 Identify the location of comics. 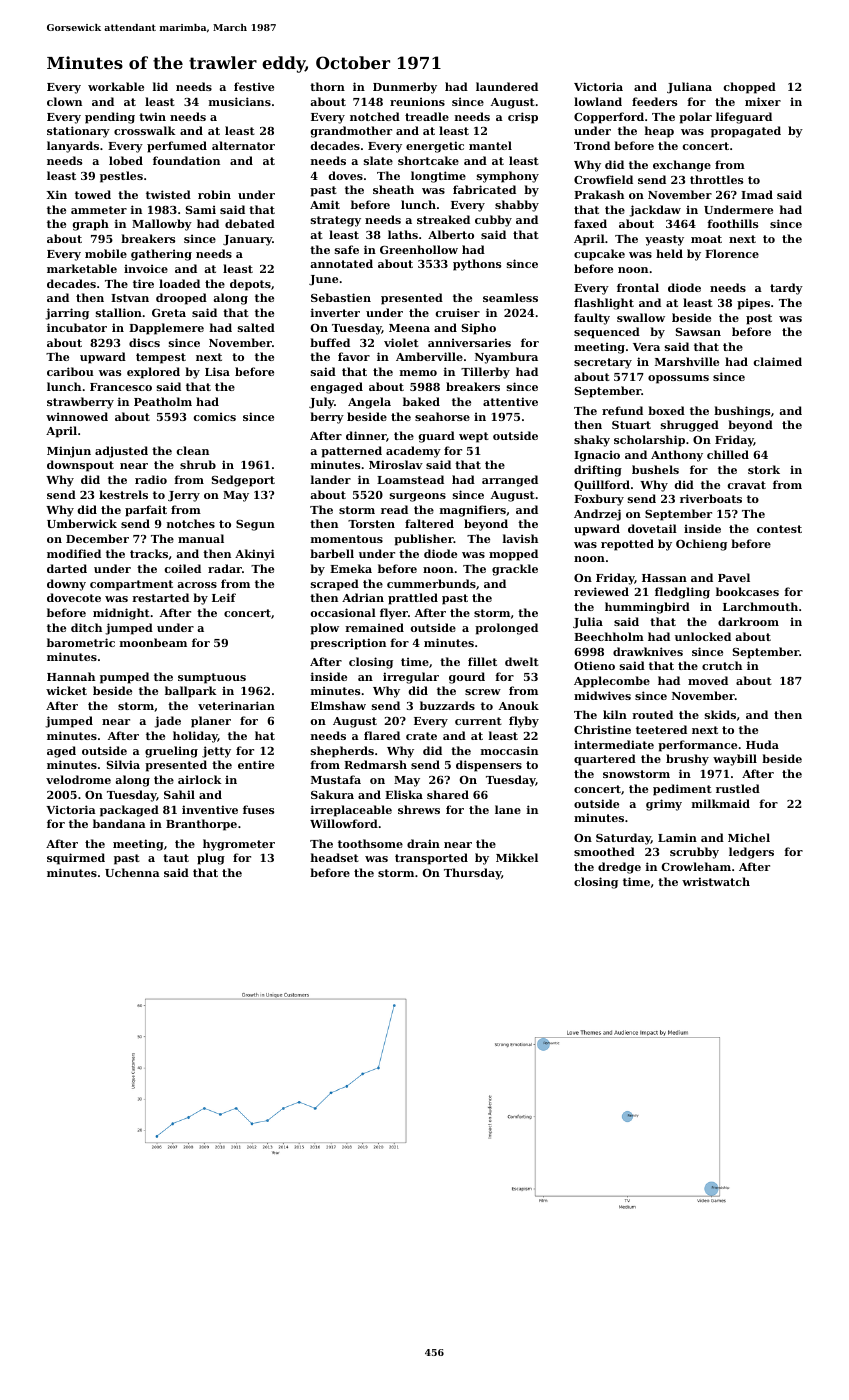
(215, 416).
